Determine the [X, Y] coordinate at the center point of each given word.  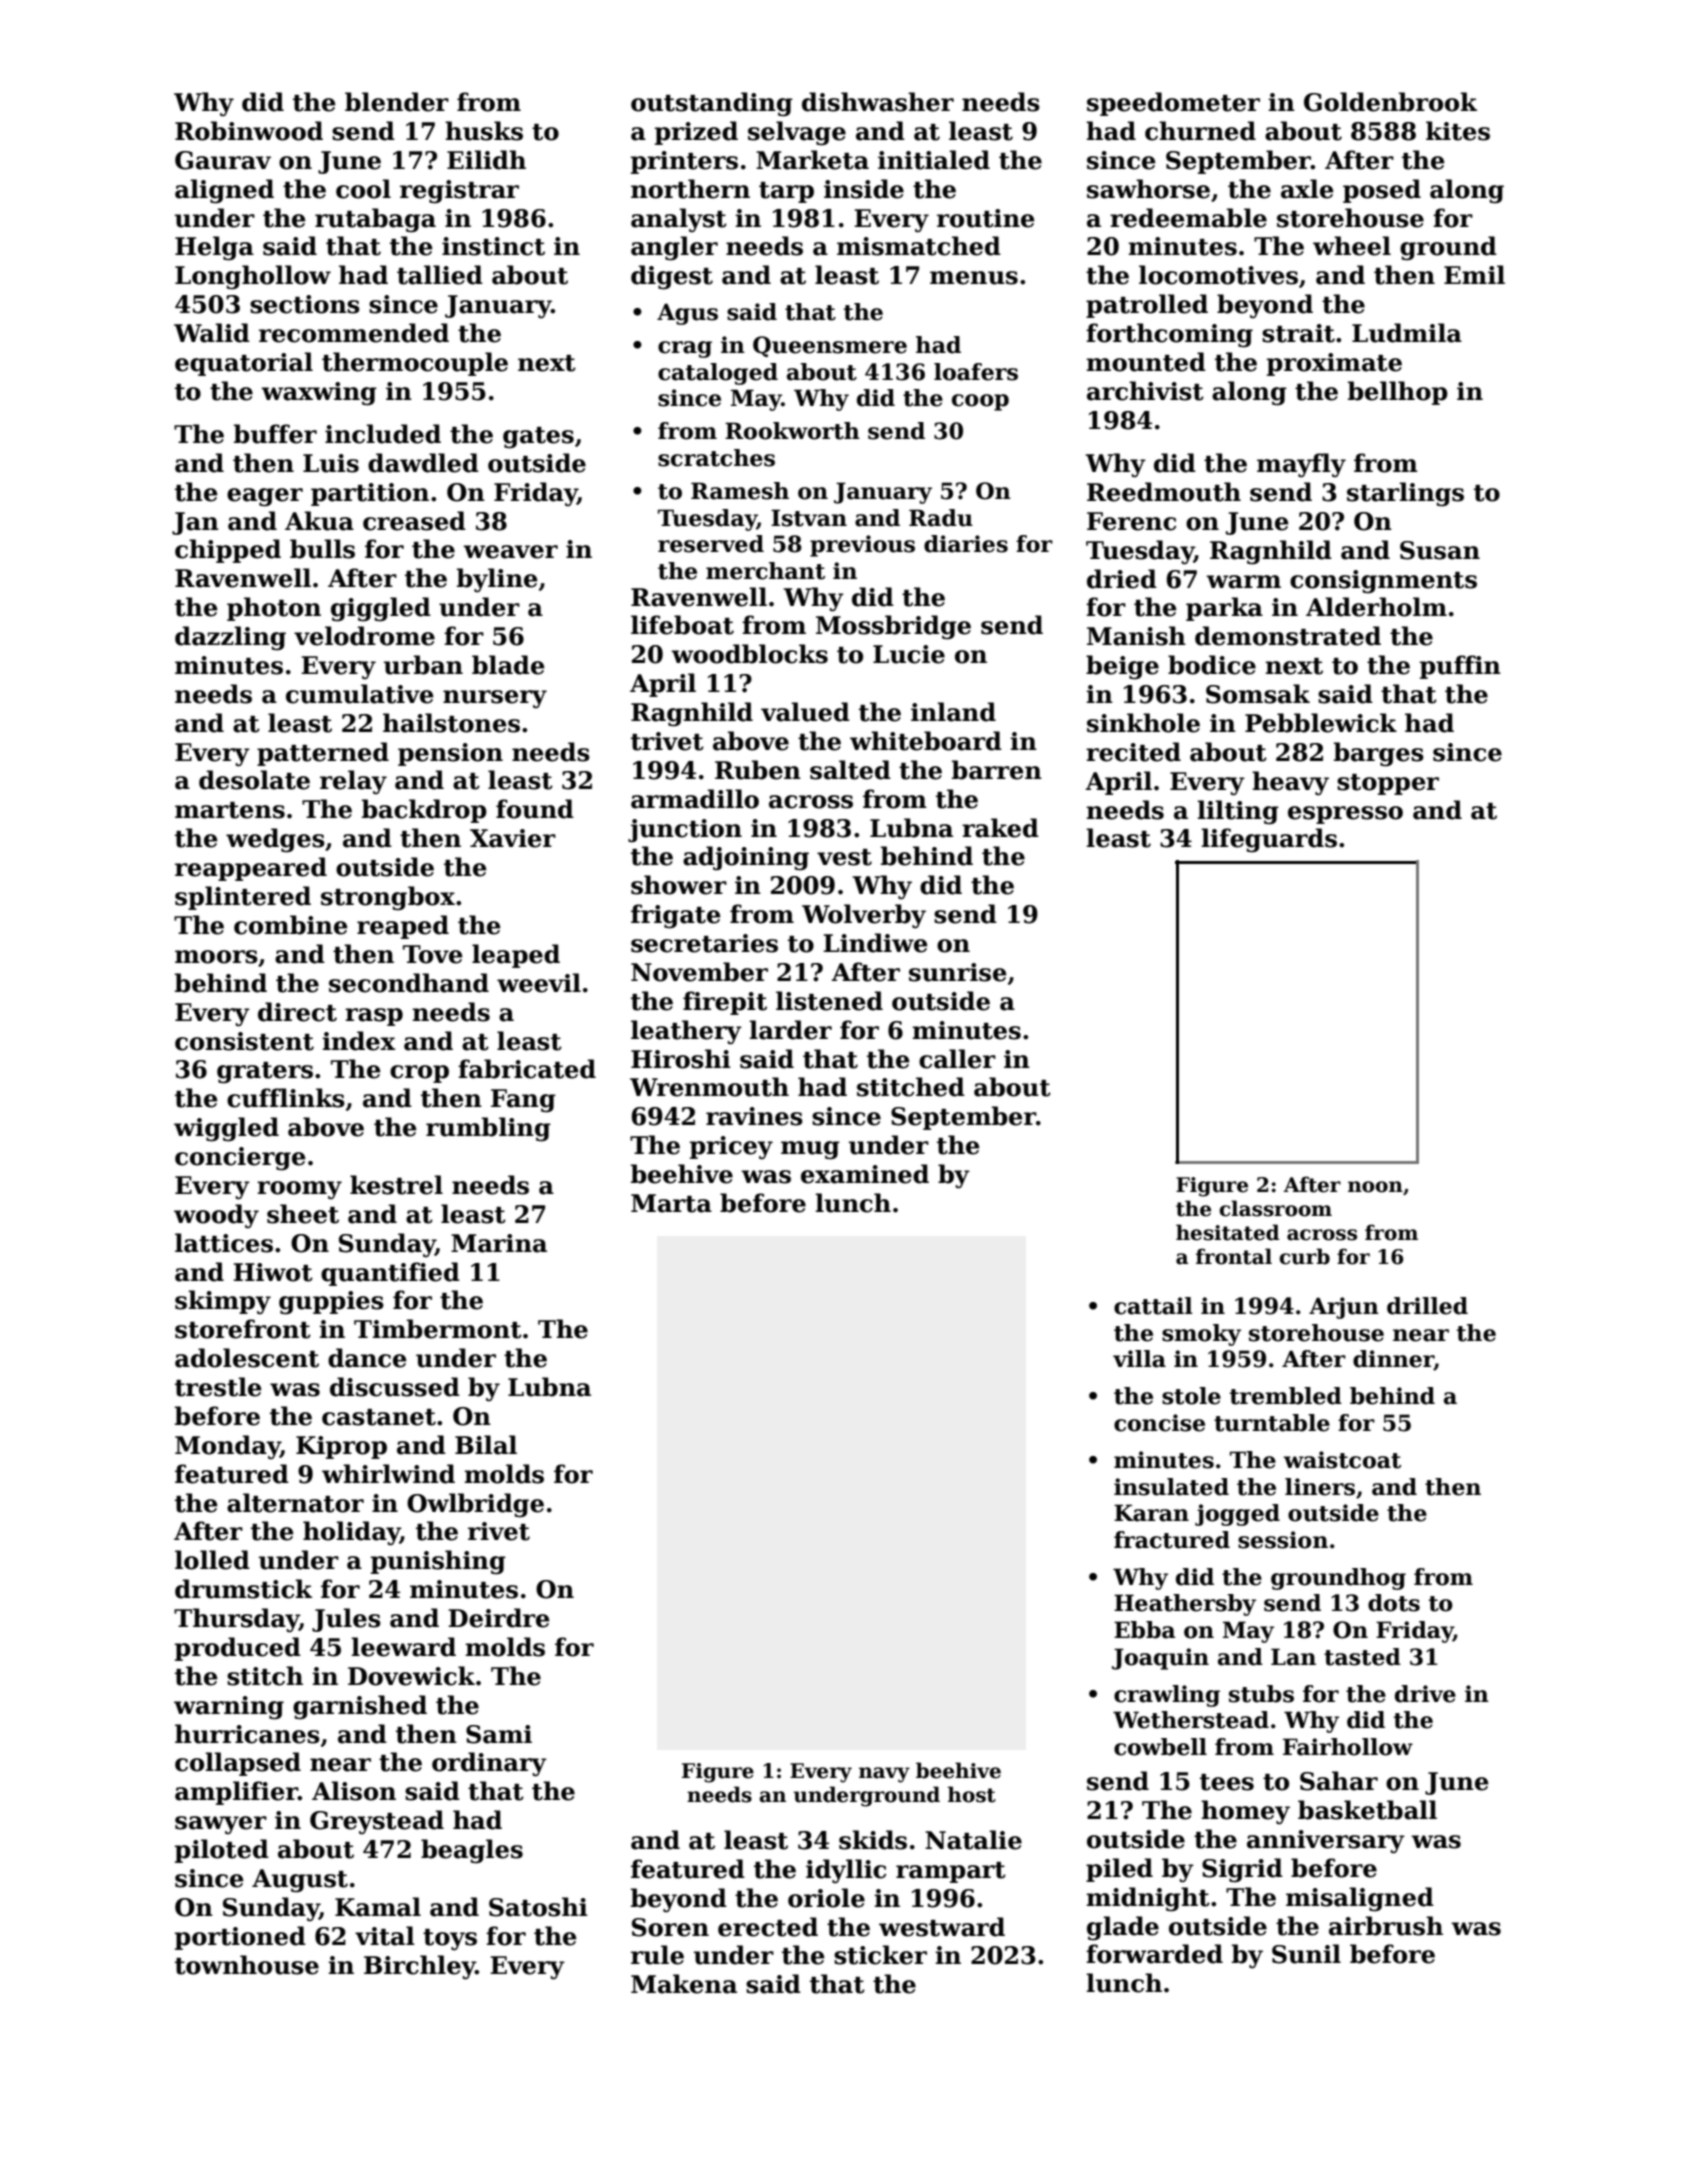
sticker [880, 1955]
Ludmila [1407, 333]
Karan [1151, 1513]
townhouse [247, 1965]
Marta [671, 1203]
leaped [516, 956]
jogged [1237, 1515]
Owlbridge [475, 1505]
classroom [1275, 1208]
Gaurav [223, 160]
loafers [976, 372]
